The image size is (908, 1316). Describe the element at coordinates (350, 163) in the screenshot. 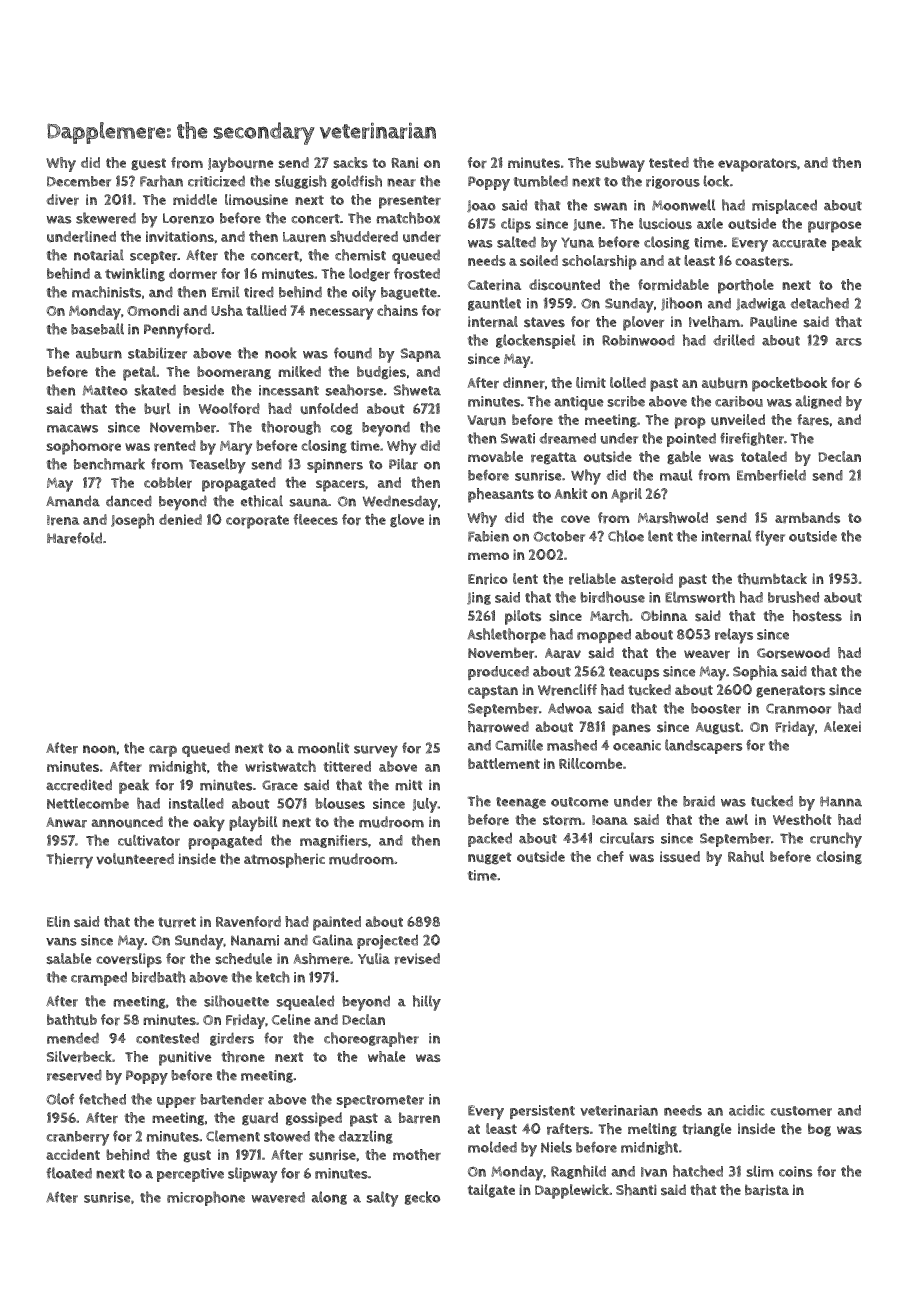

I see `sacks` at that location.
